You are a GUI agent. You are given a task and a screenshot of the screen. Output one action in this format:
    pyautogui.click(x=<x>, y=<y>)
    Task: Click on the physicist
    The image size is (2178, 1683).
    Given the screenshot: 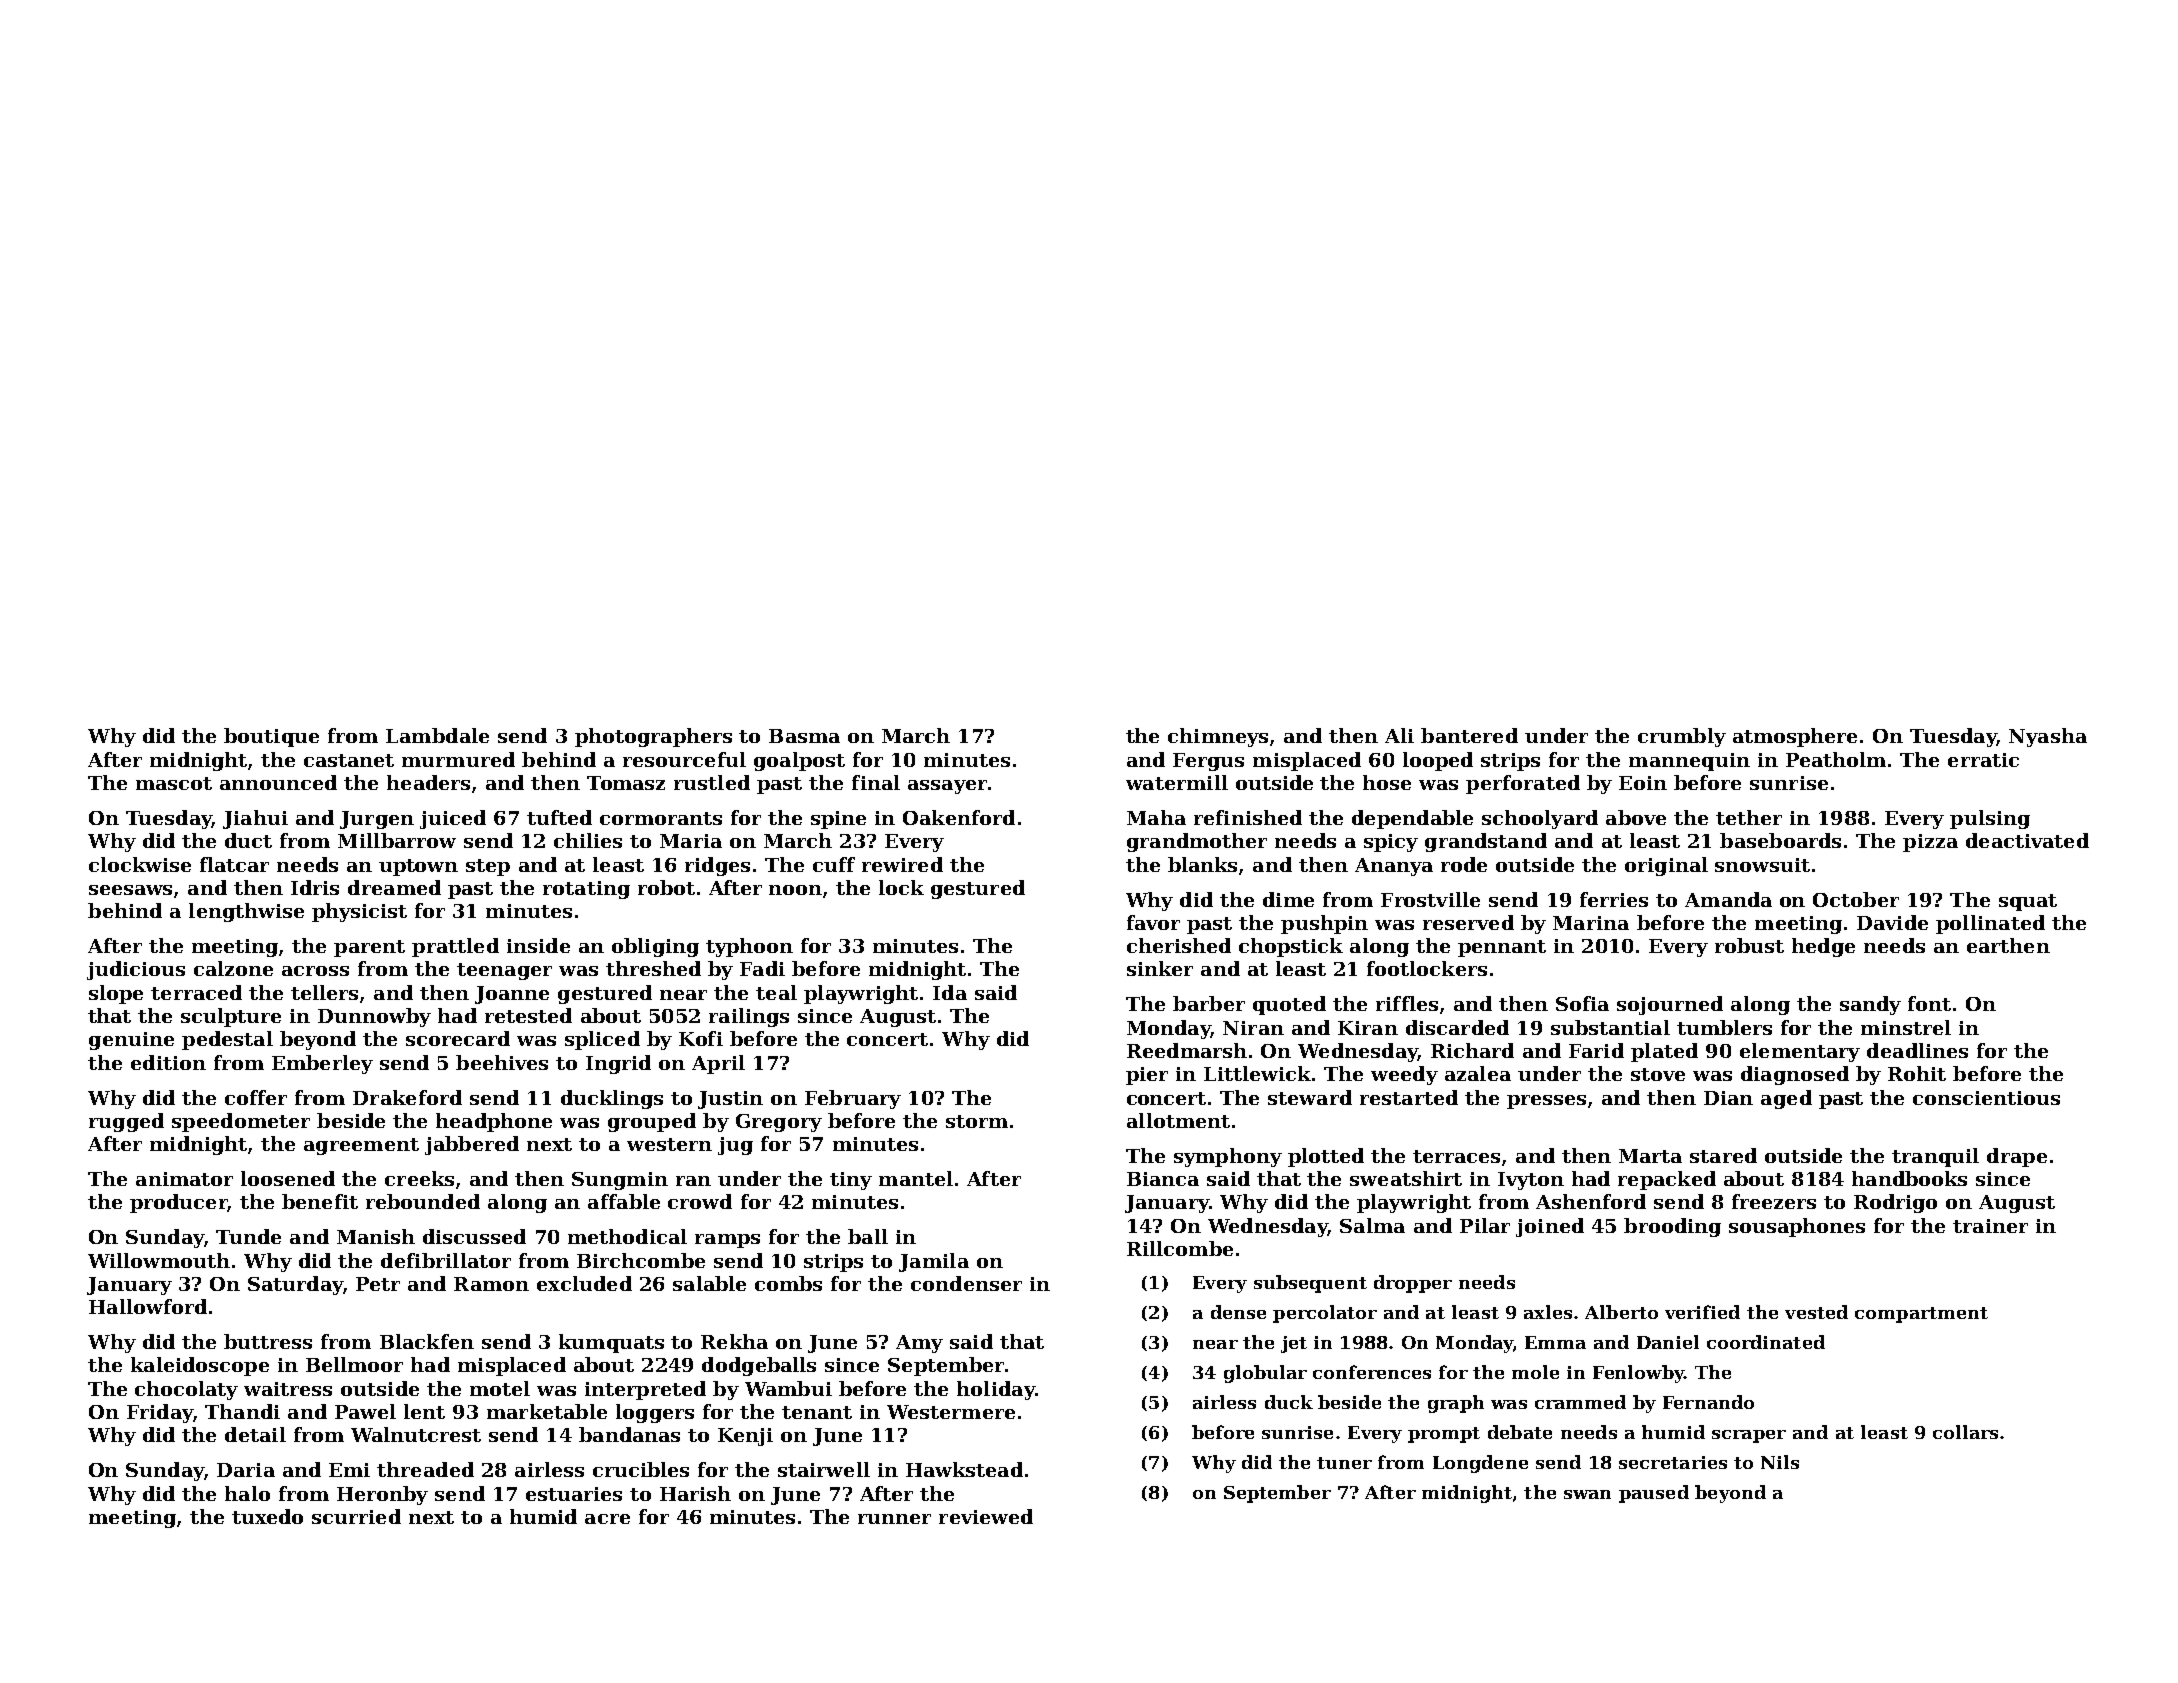 What is the action you would take?
    pyautogui.click(x=359, y=912)
